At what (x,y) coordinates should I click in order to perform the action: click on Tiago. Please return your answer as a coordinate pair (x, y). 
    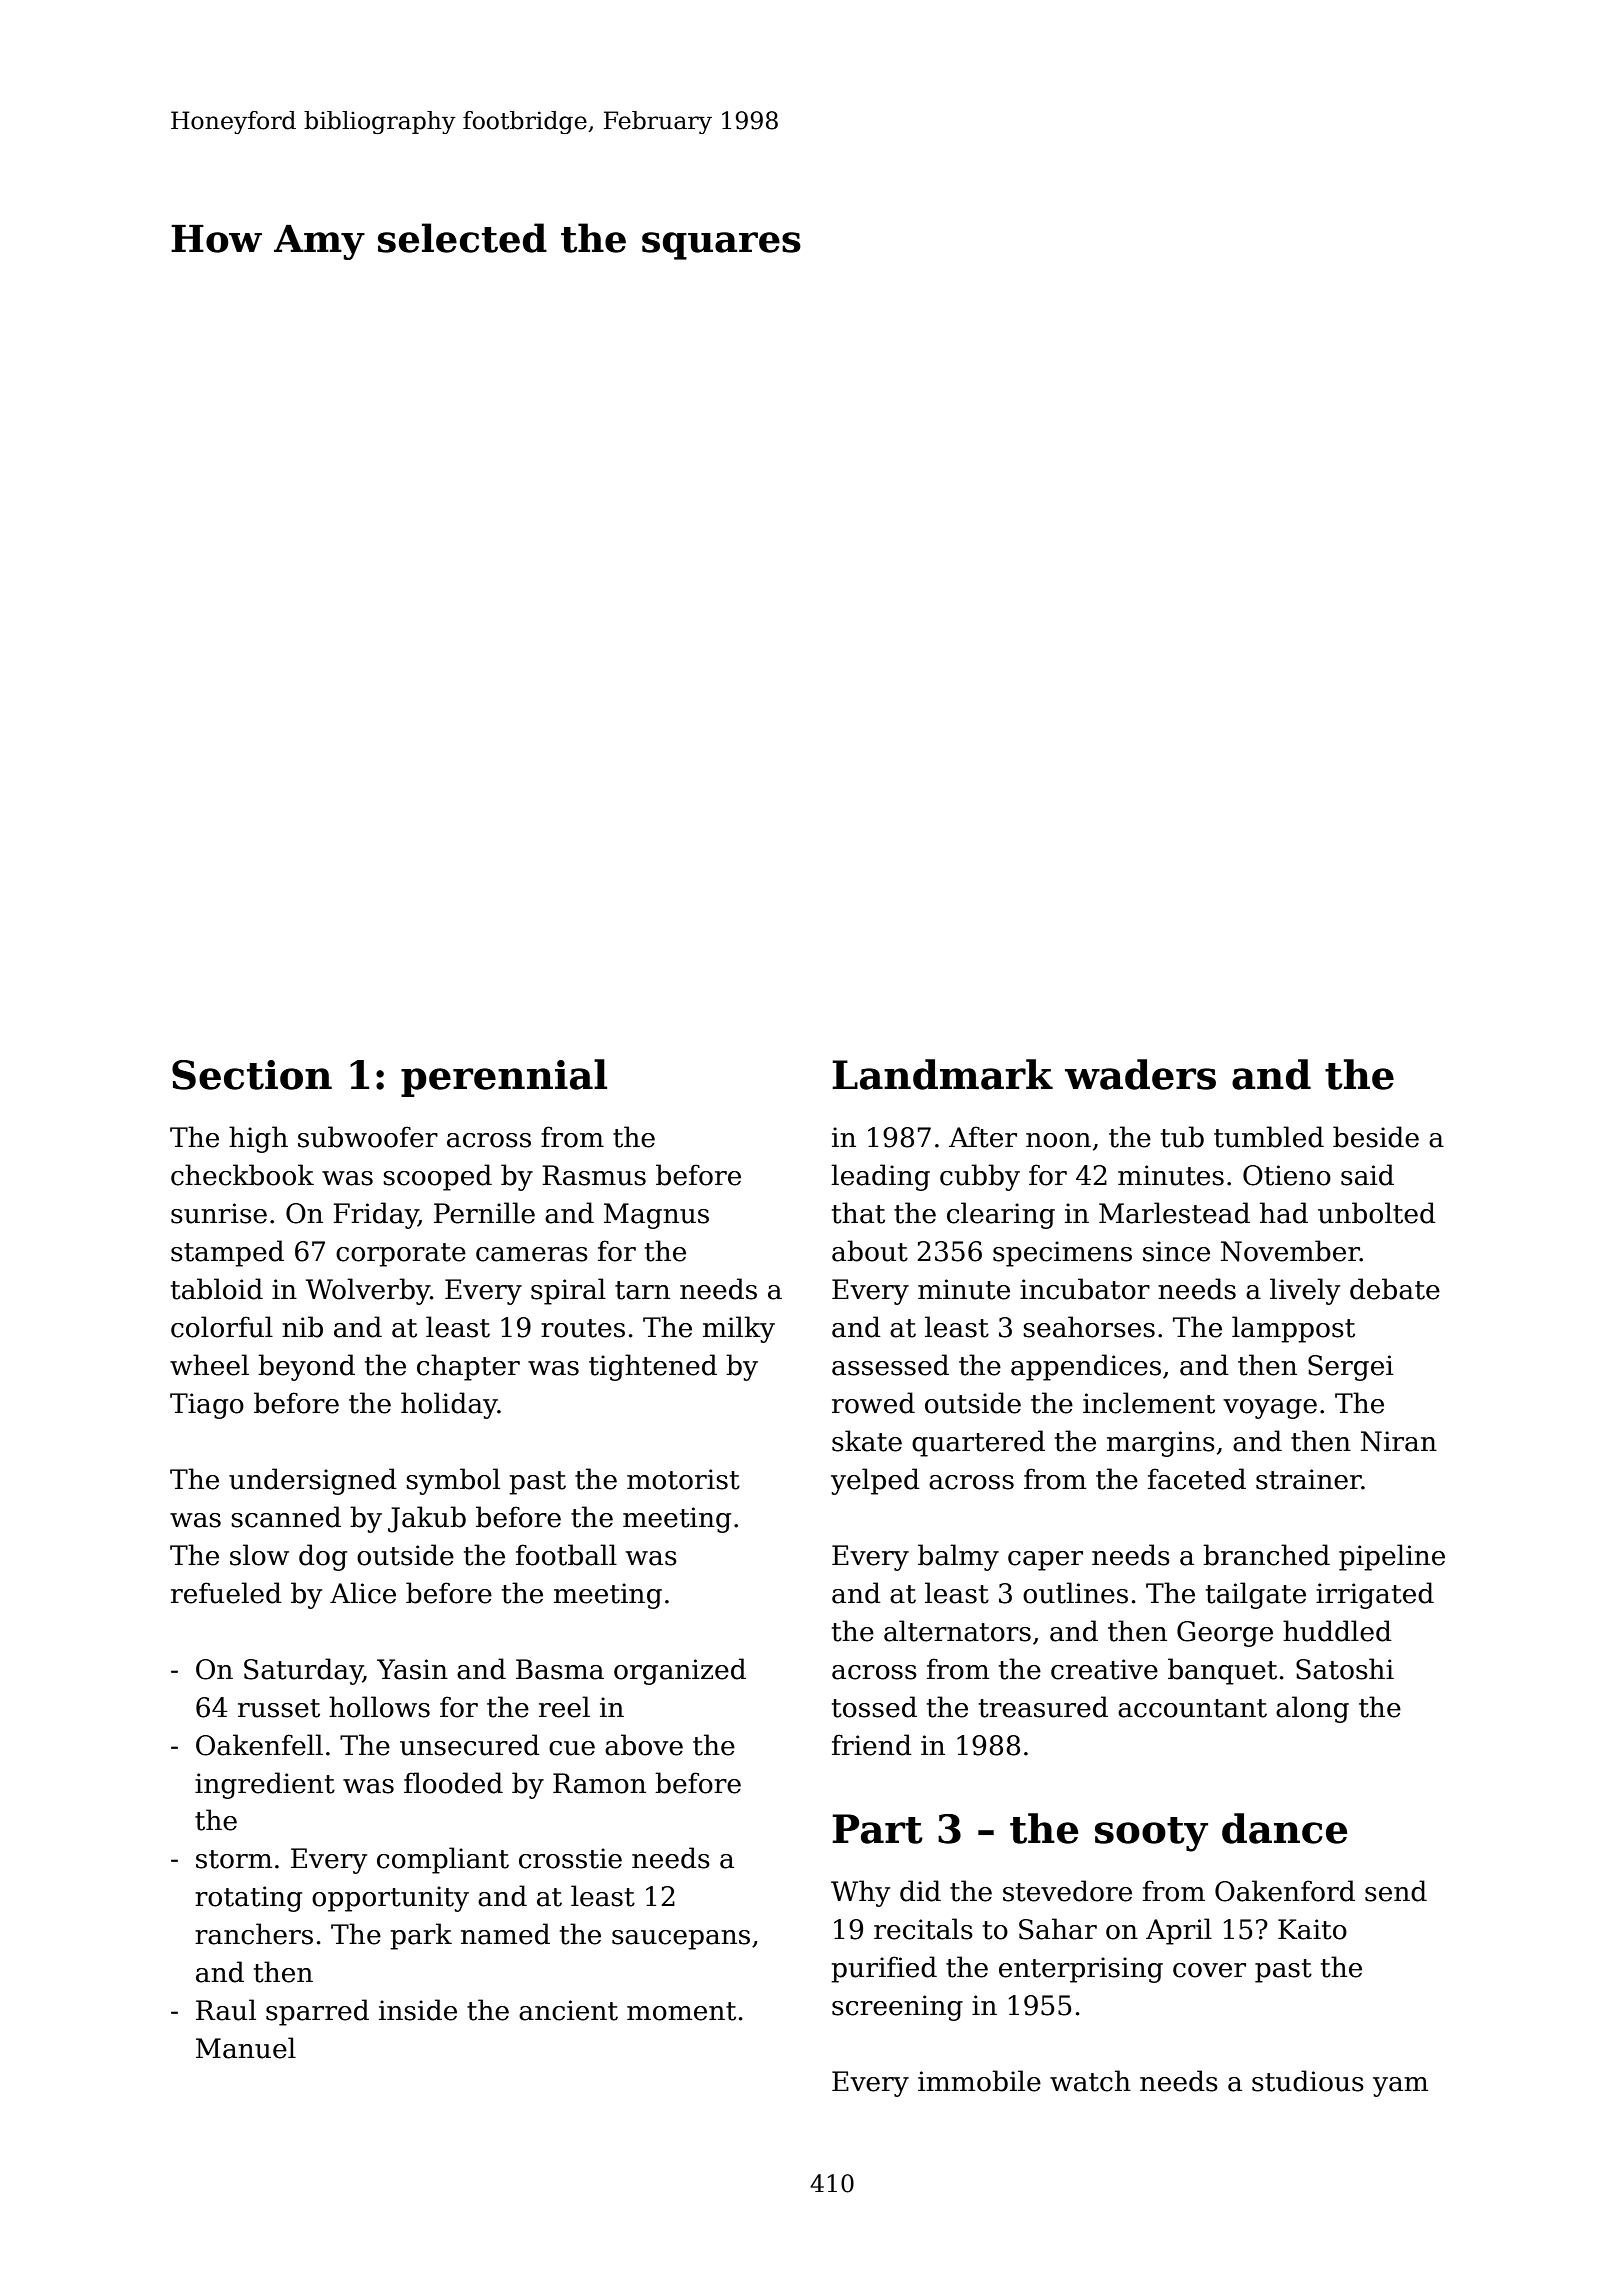
    Looking at the image, I should click on (207, 1406).
